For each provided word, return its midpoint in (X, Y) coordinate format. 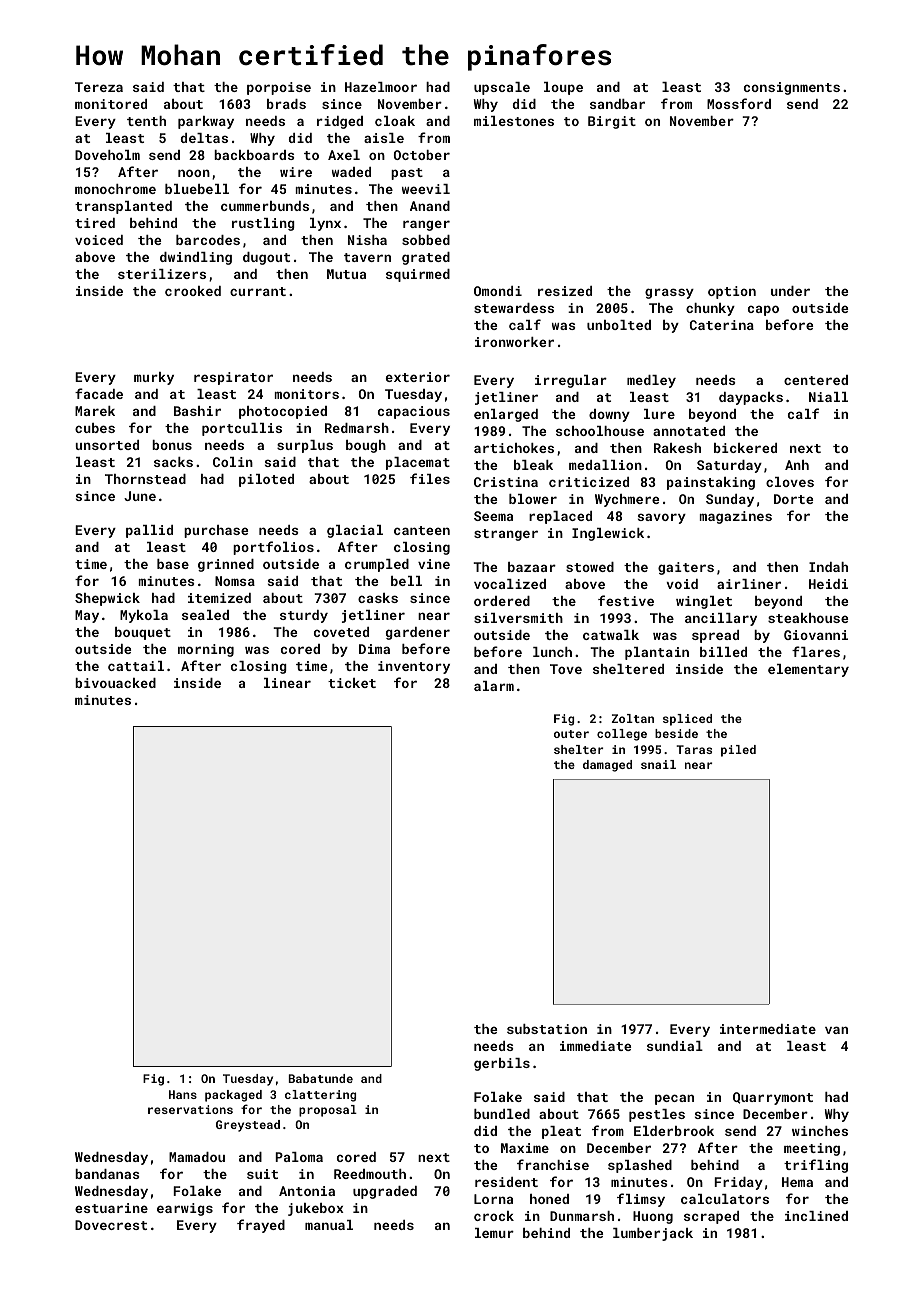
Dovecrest (111, 1225)
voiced (99, 240)
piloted (266, 480)
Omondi (498, 291)
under (790, 291)
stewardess (514, 308)
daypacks (751, 398)
